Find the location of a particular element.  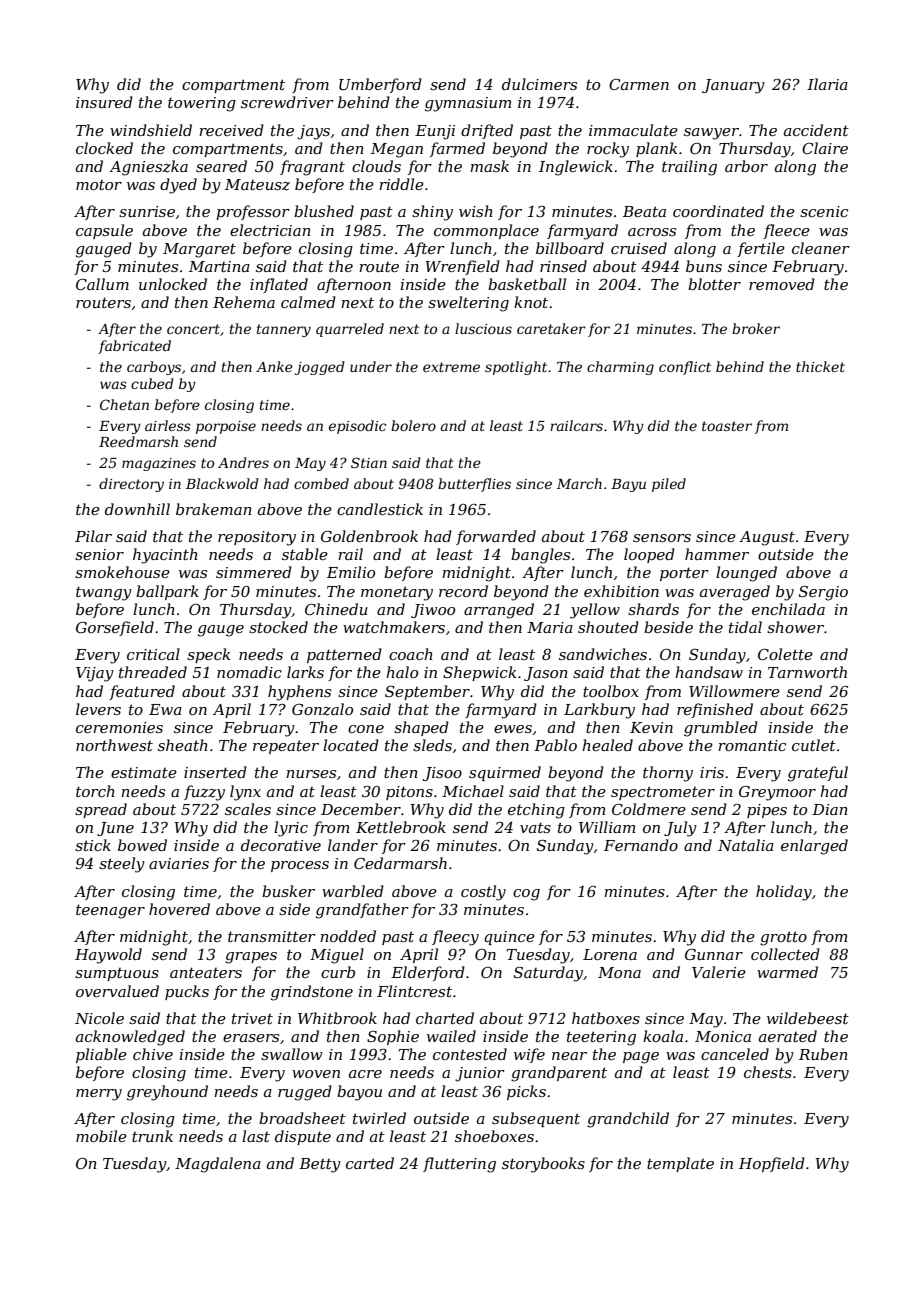

commonplace is located at coordinates (486, 231).
